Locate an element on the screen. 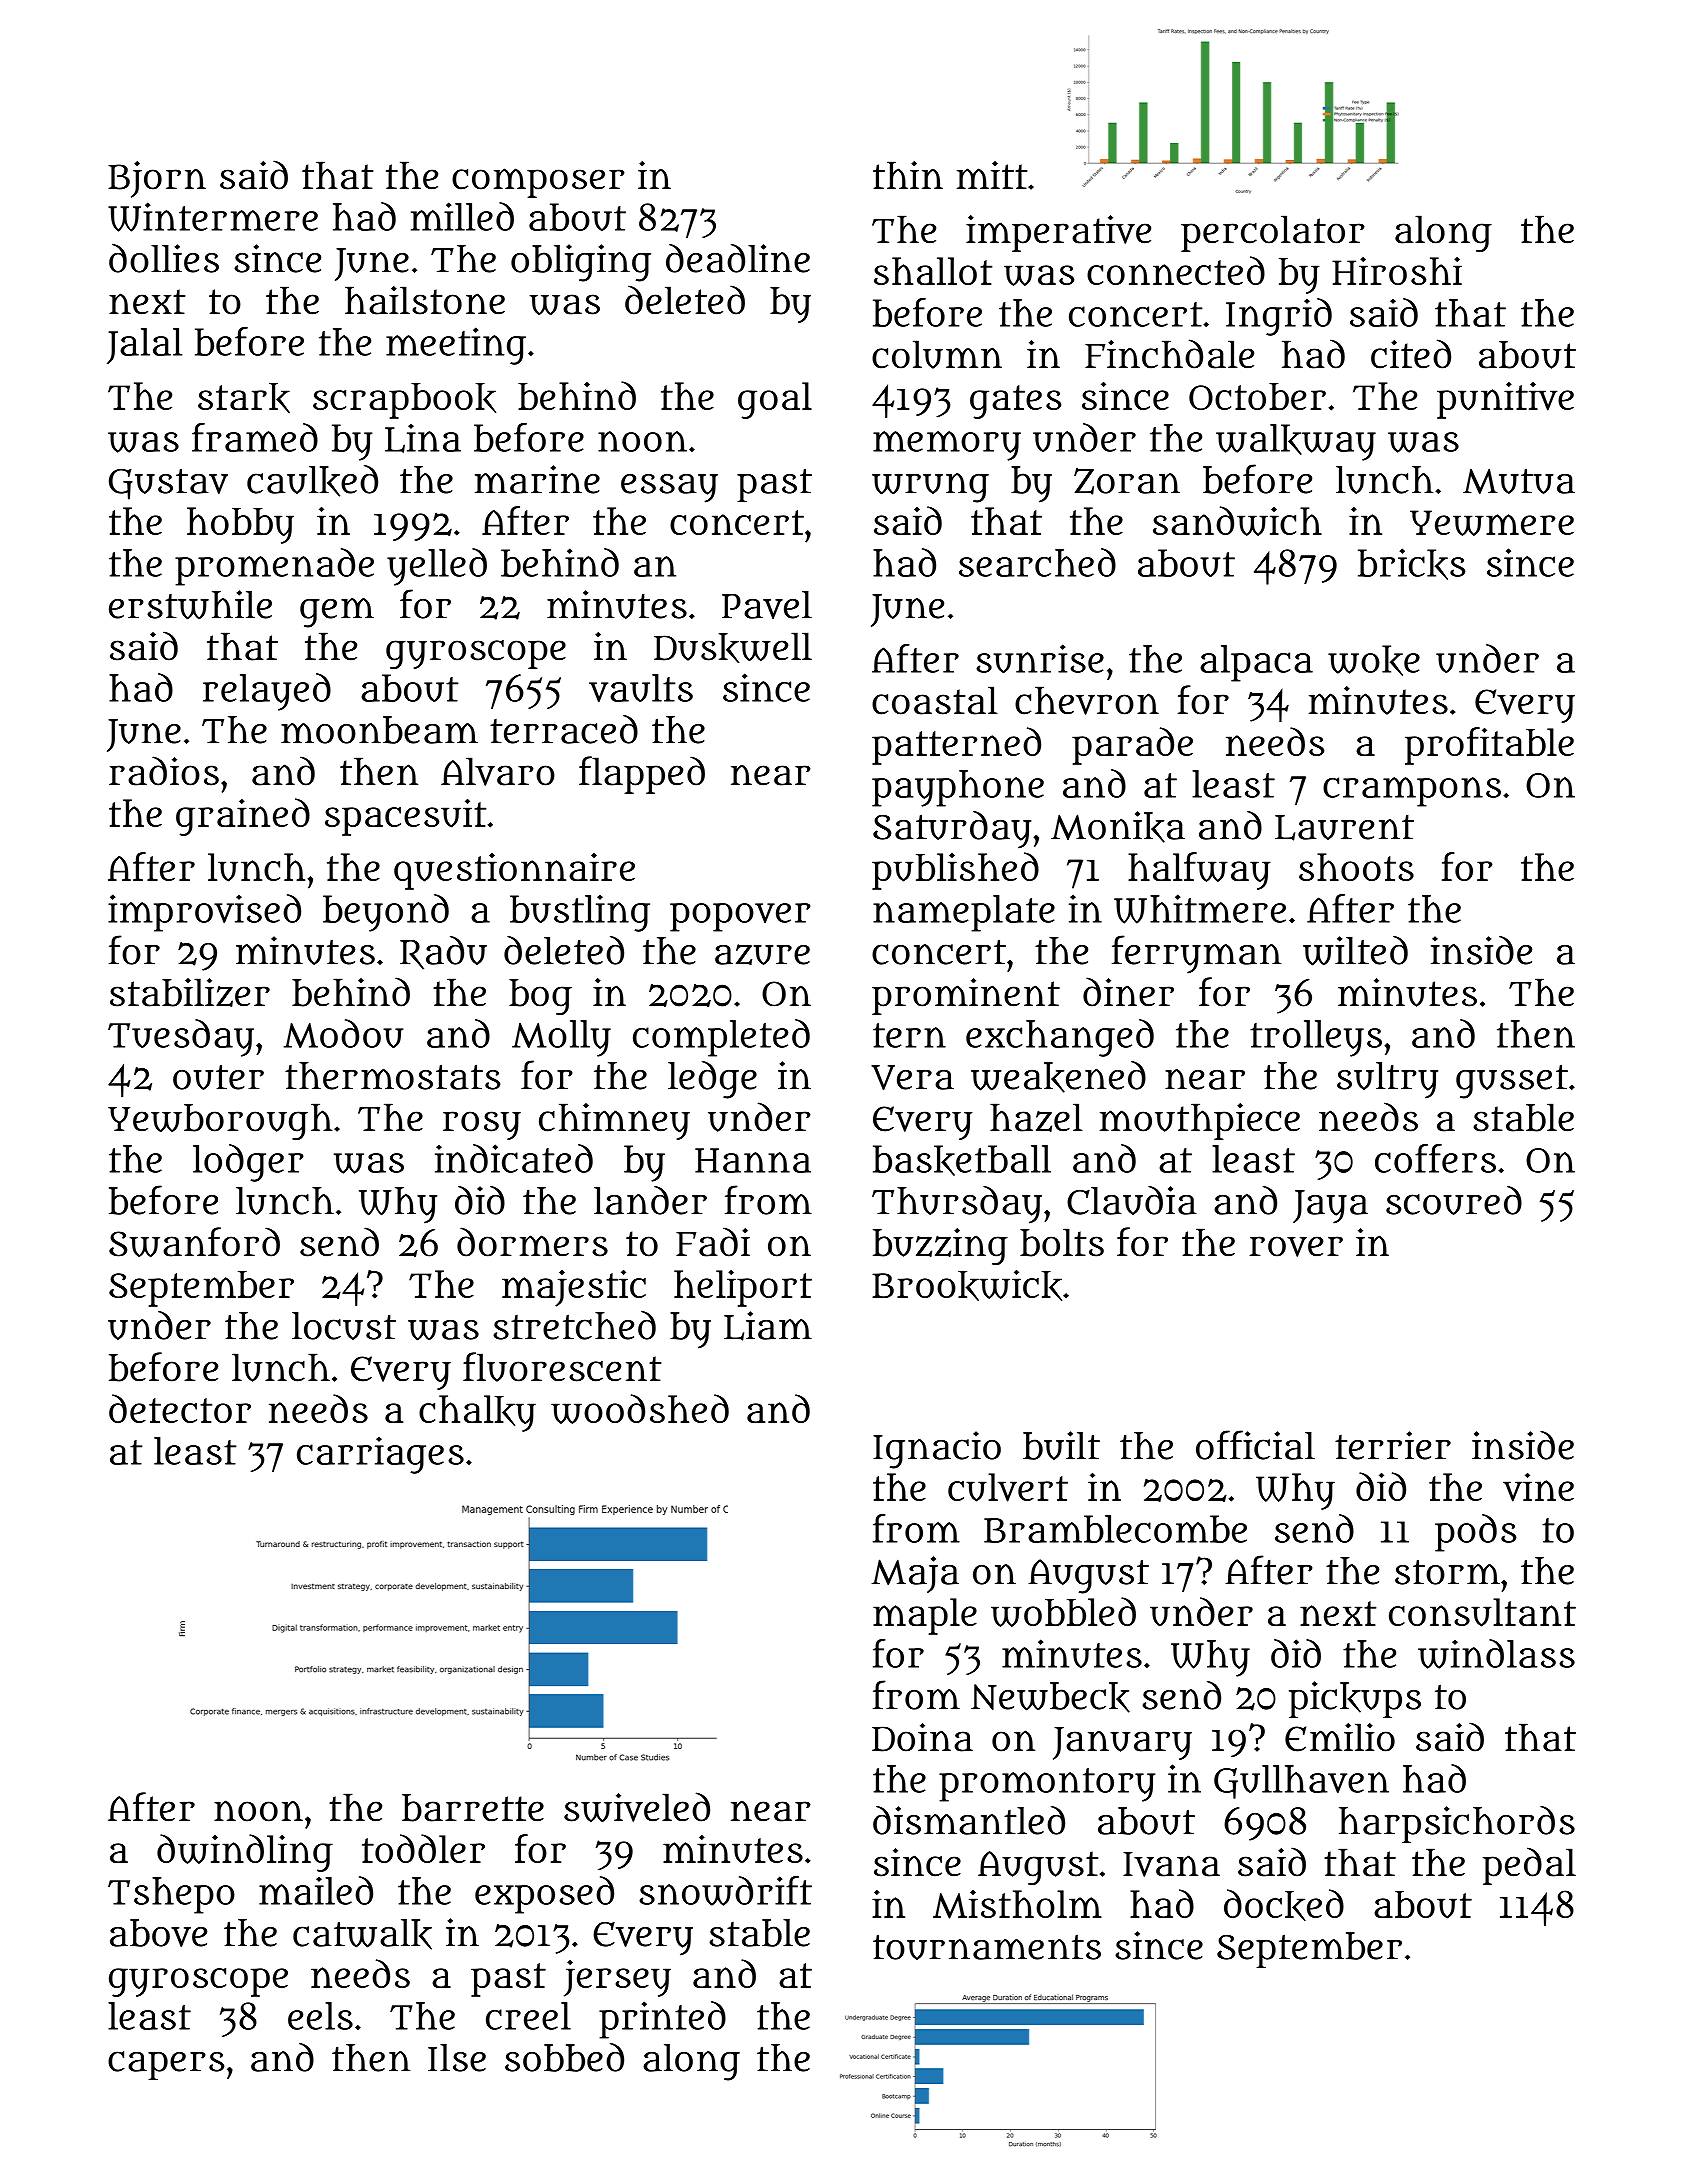 The width and height of the screenshot is (1683, 2178). basketball is located at coordinates (962, 1160).
